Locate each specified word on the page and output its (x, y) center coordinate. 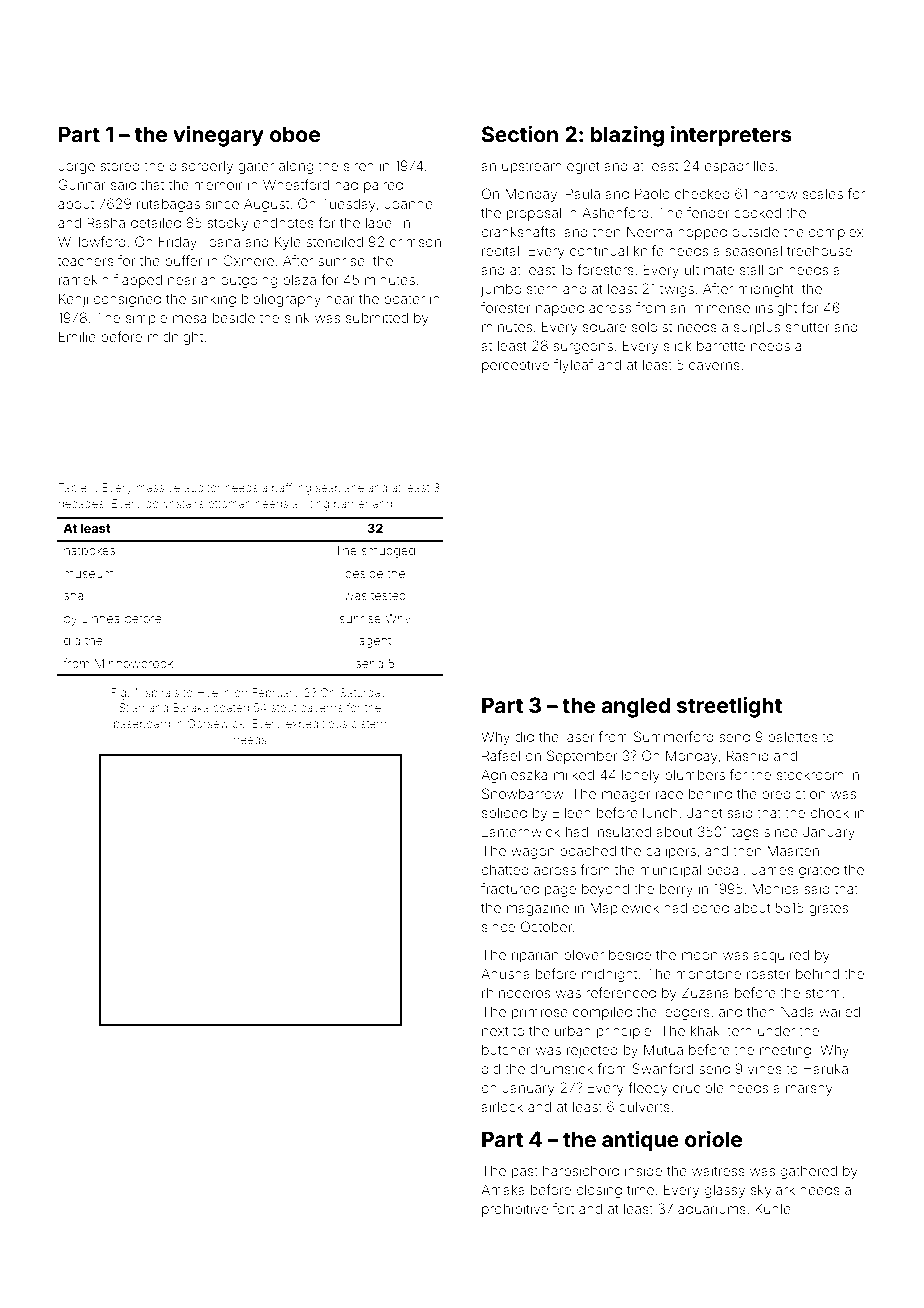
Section (520, 134)
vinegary (218, 136)
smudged (388, 552)
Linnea (101, 618)
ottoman (229, 504)
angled (635, 707)
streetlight (729, 707)
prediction (793, 795)
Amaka (503, 1189)
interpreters (731, 136)
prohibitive (515, 1210)
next (495, 1031)
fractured (510, 888)
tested (388, 595)
